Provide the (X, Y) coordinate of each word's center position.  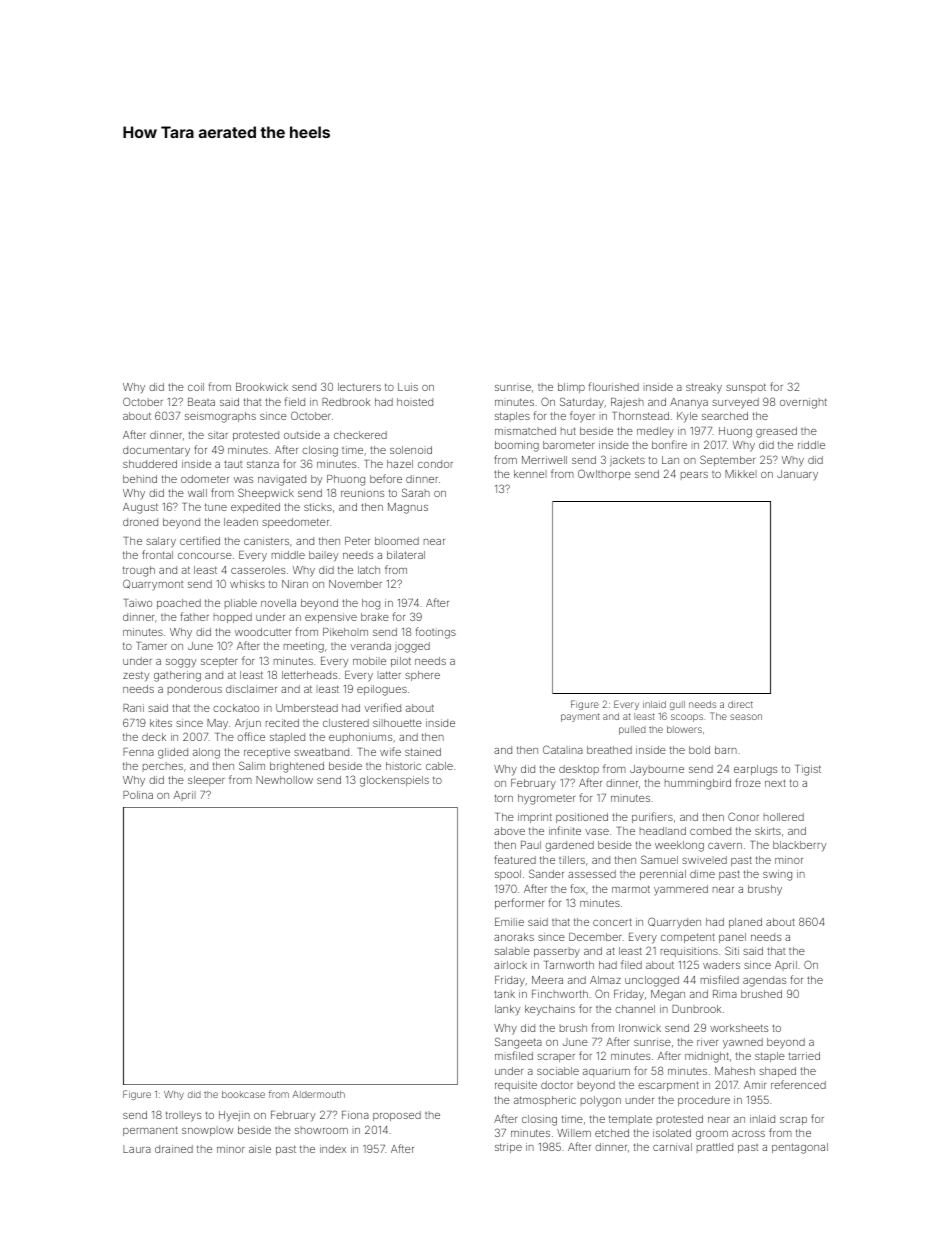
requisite (516, 1086)
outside (302, 435)
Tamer (151, 646)
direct (740, 704)
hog (371, 604)
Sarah (416, 492)
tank (504, 994)
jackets (627, 461)
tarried (804, 1056)
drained (174, 1149)
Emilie (509, 922)
